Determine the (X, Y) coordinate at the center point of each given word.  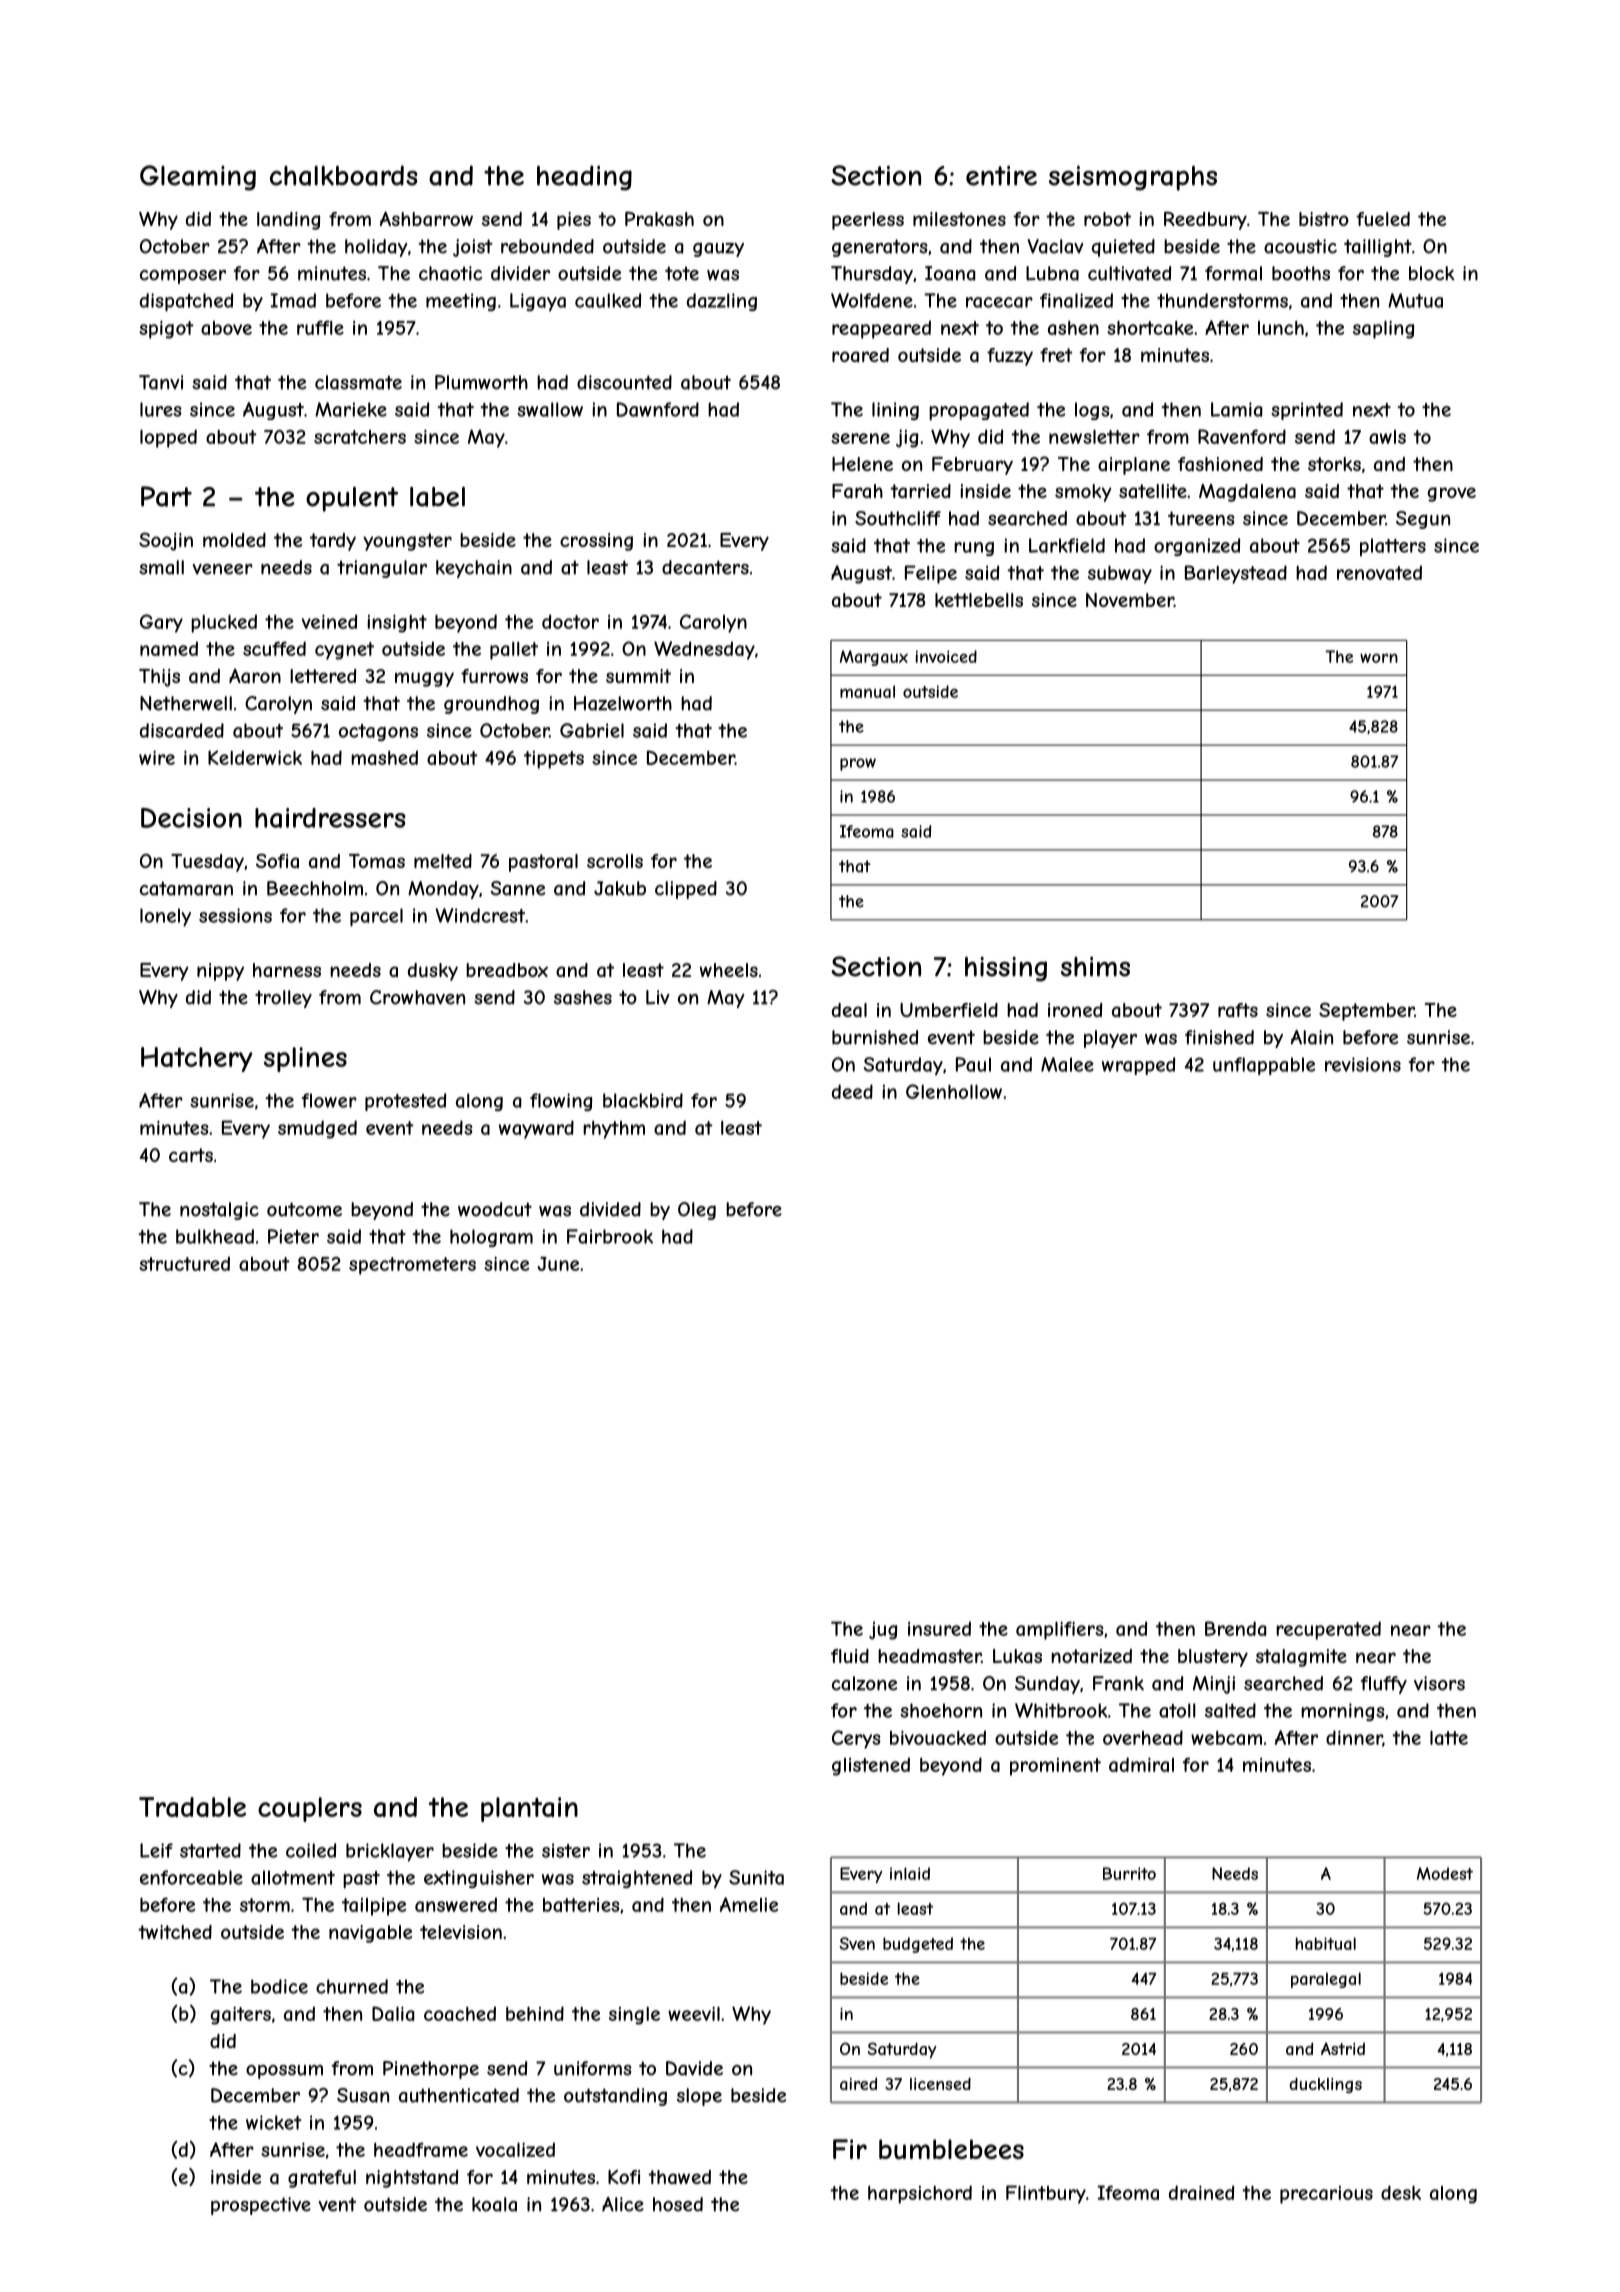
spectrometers (412, 1266)
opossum (284, 2072)
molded (234, 540)
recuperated (1328, 1630)
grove (1451, 494)
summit (638, 676)
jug (883, 1630)
